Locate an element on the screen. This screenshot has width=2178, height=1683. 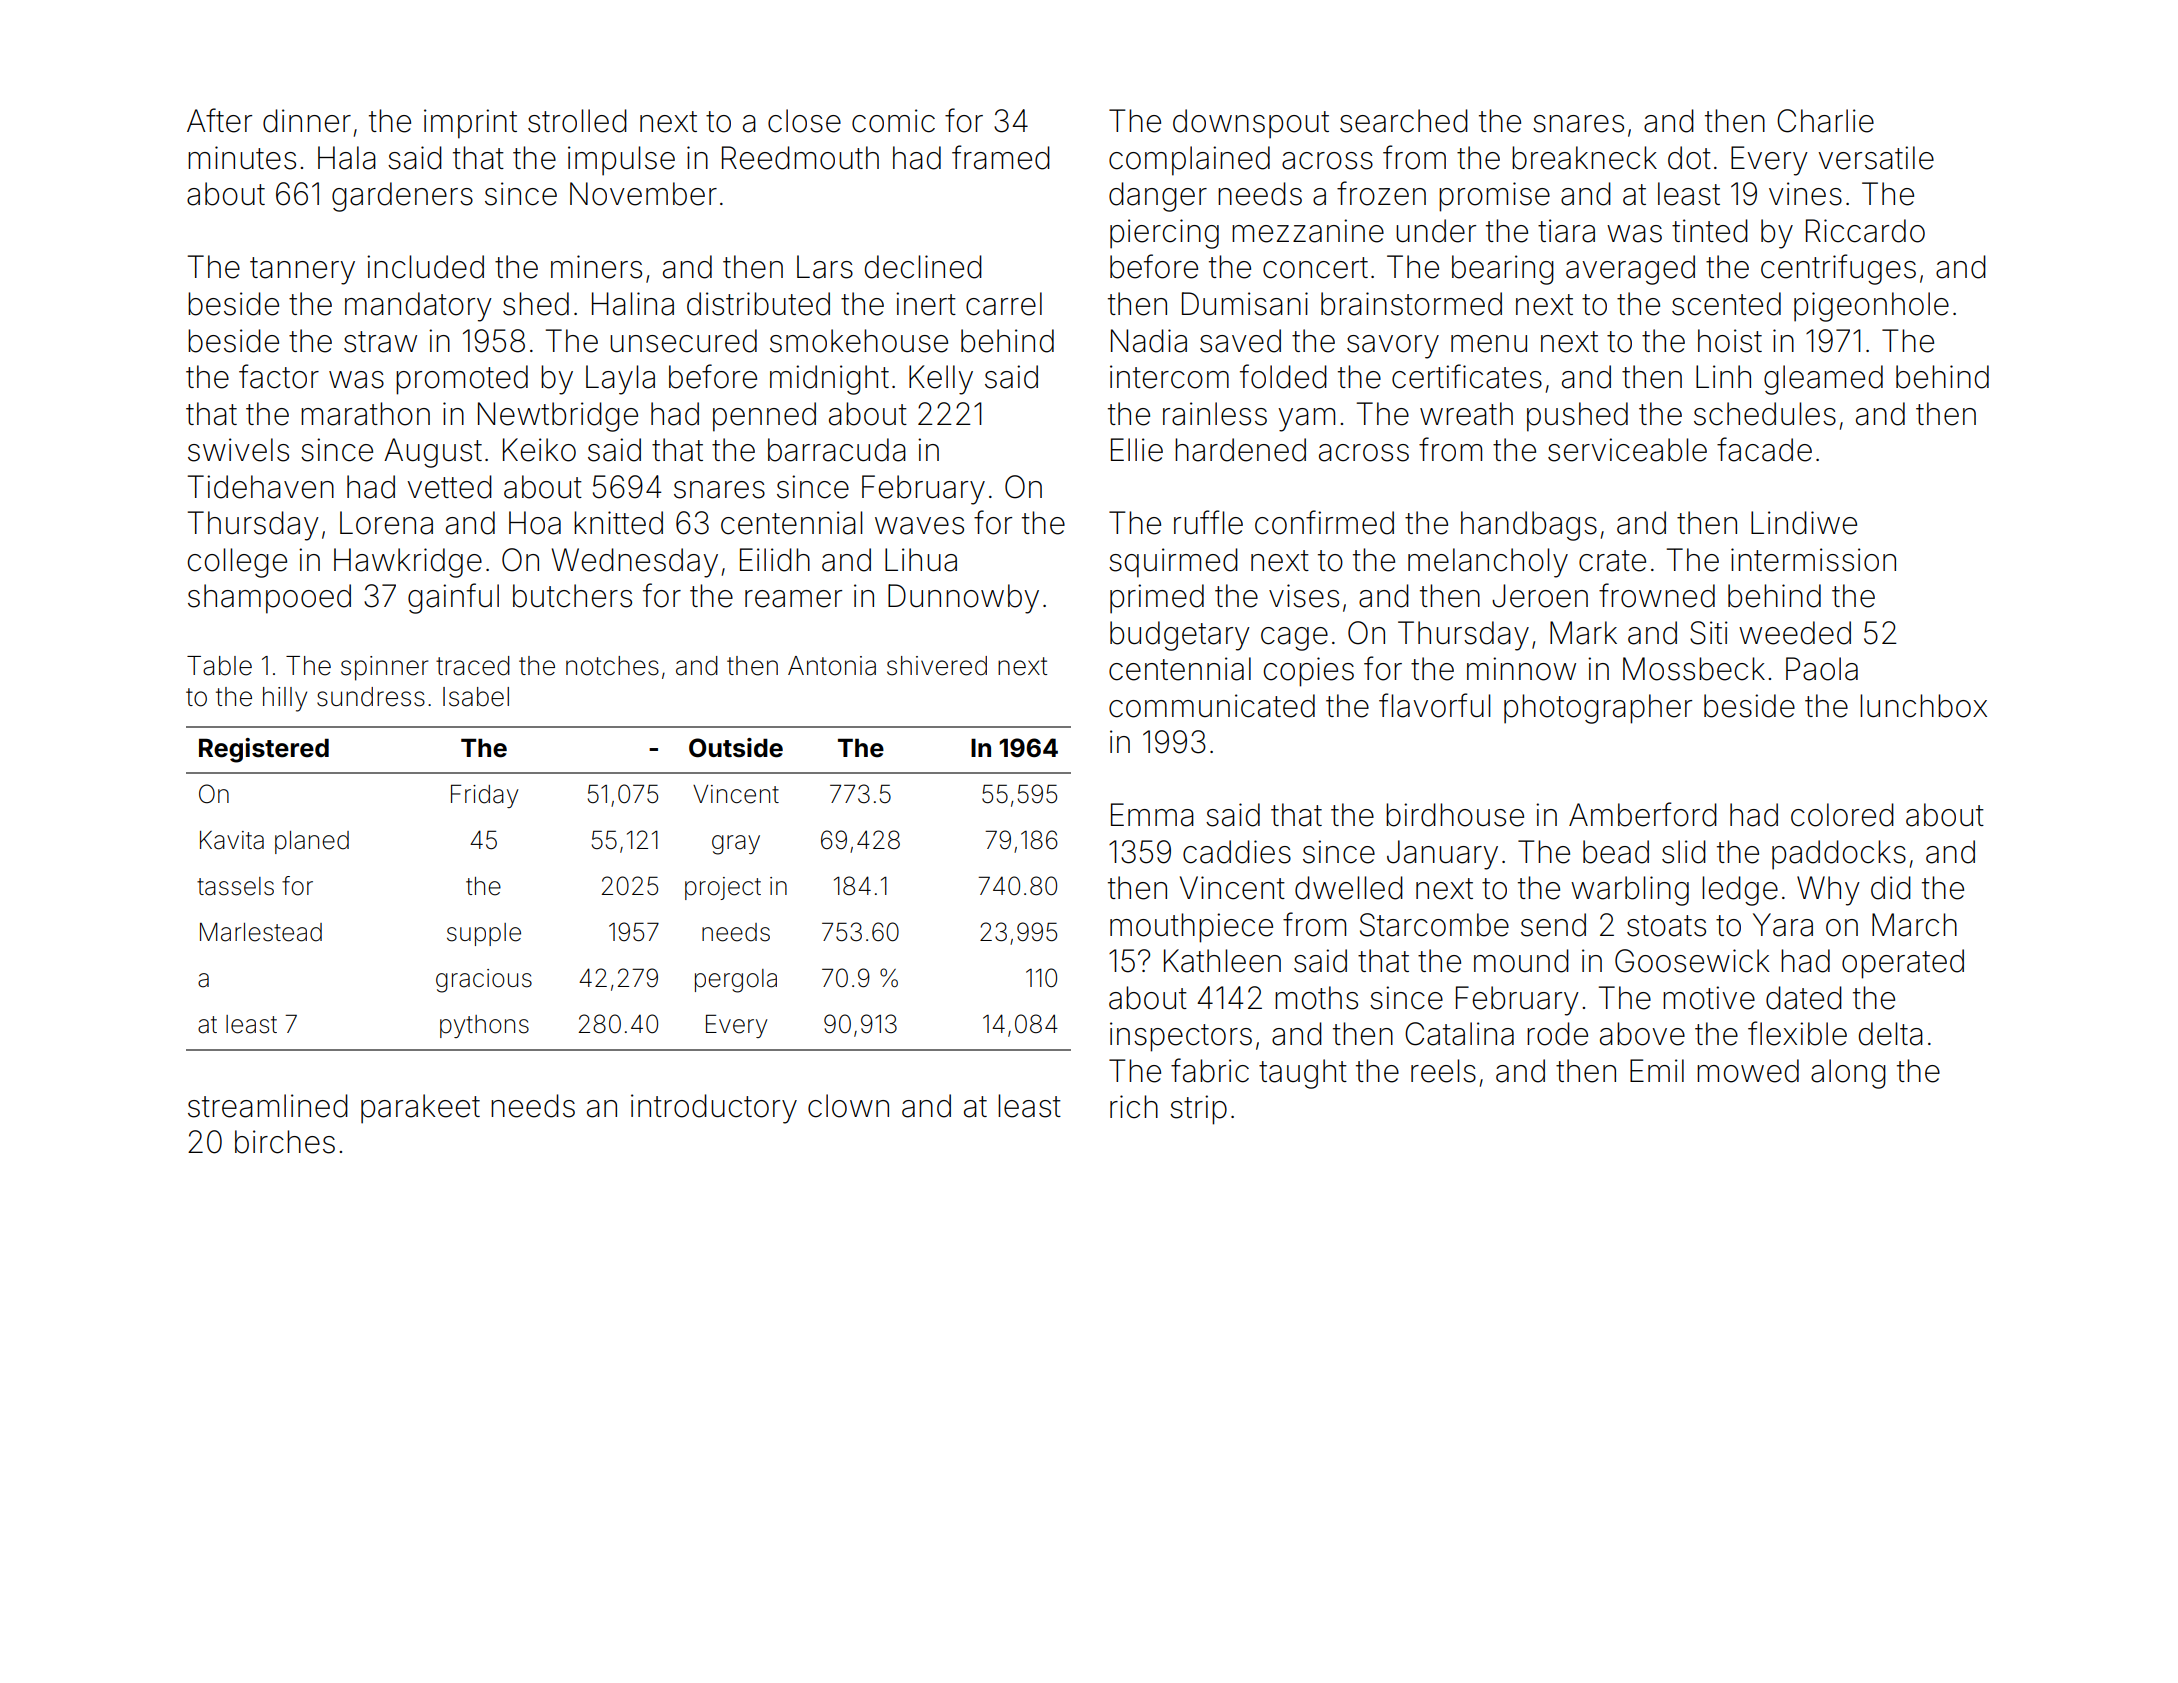
facade is located at coordinates (1764, 449).
